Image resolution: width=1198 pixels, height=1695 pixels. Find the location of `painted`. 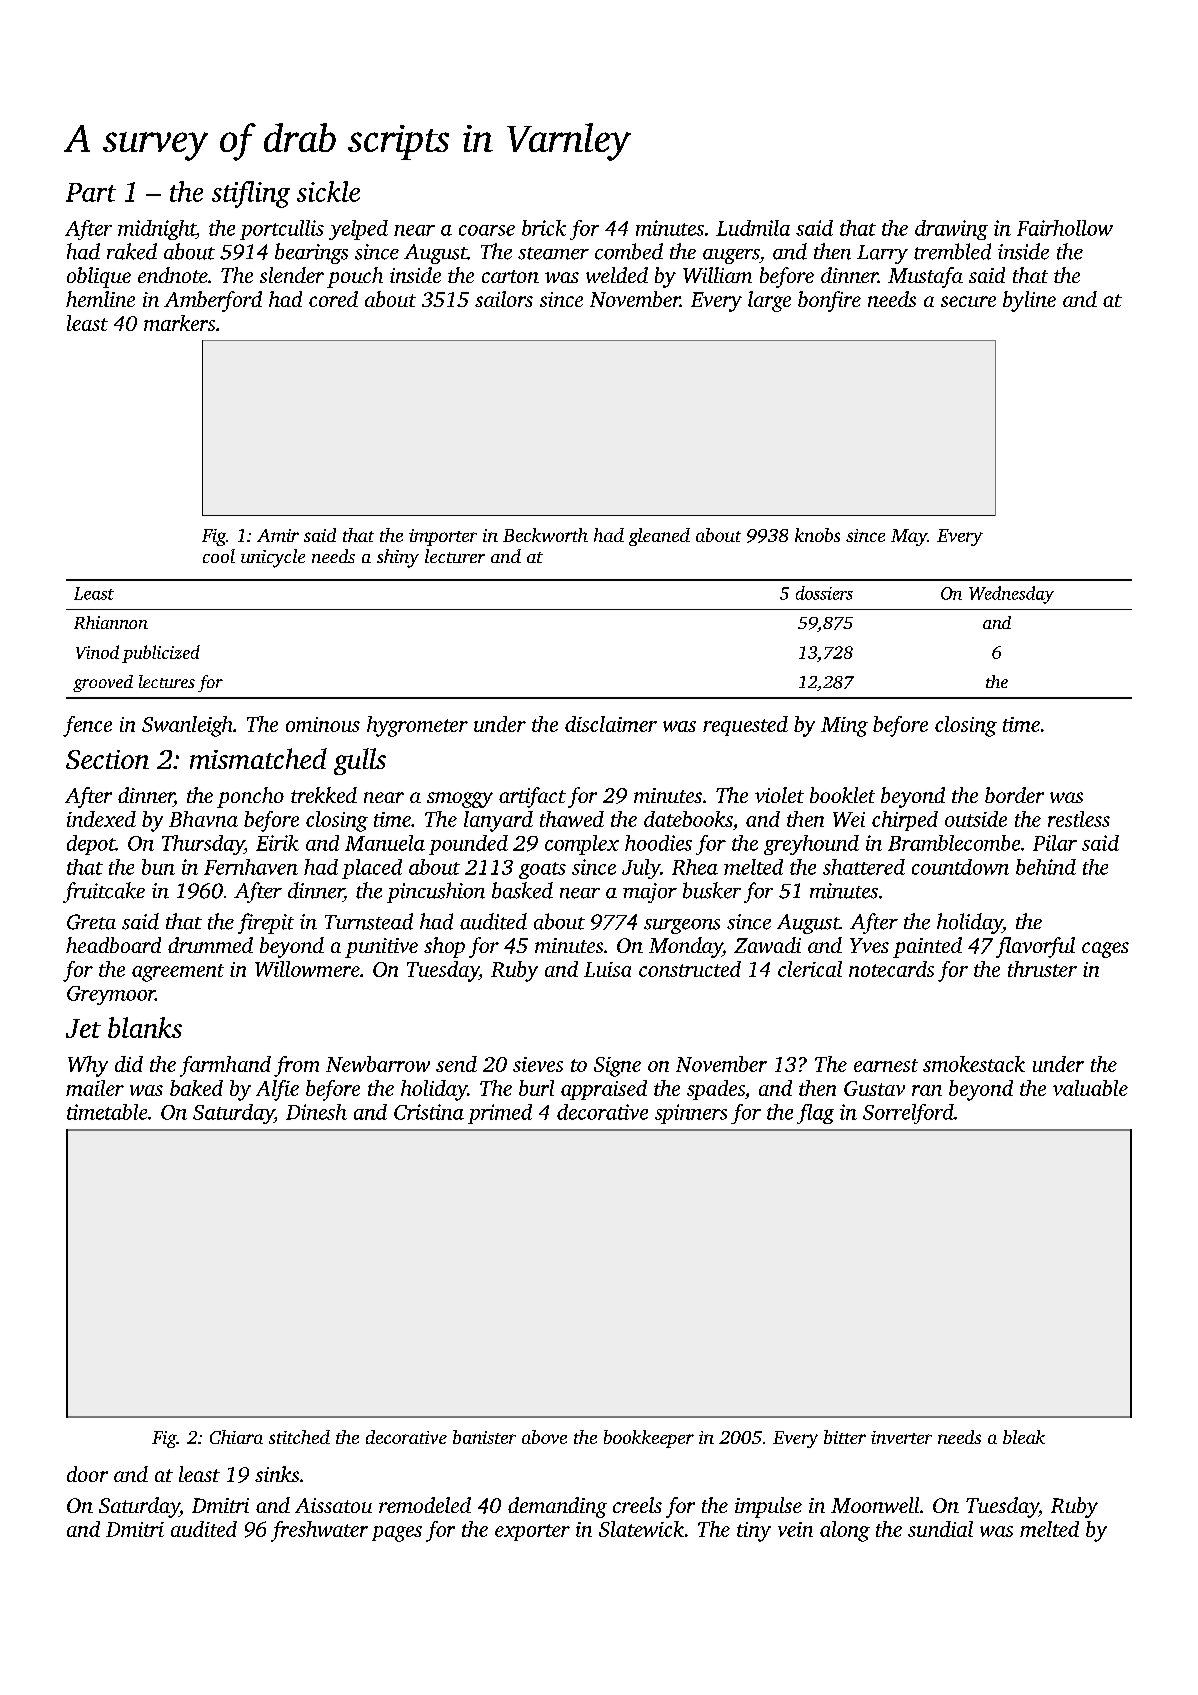

painted is located at coordinates (927, 947).
